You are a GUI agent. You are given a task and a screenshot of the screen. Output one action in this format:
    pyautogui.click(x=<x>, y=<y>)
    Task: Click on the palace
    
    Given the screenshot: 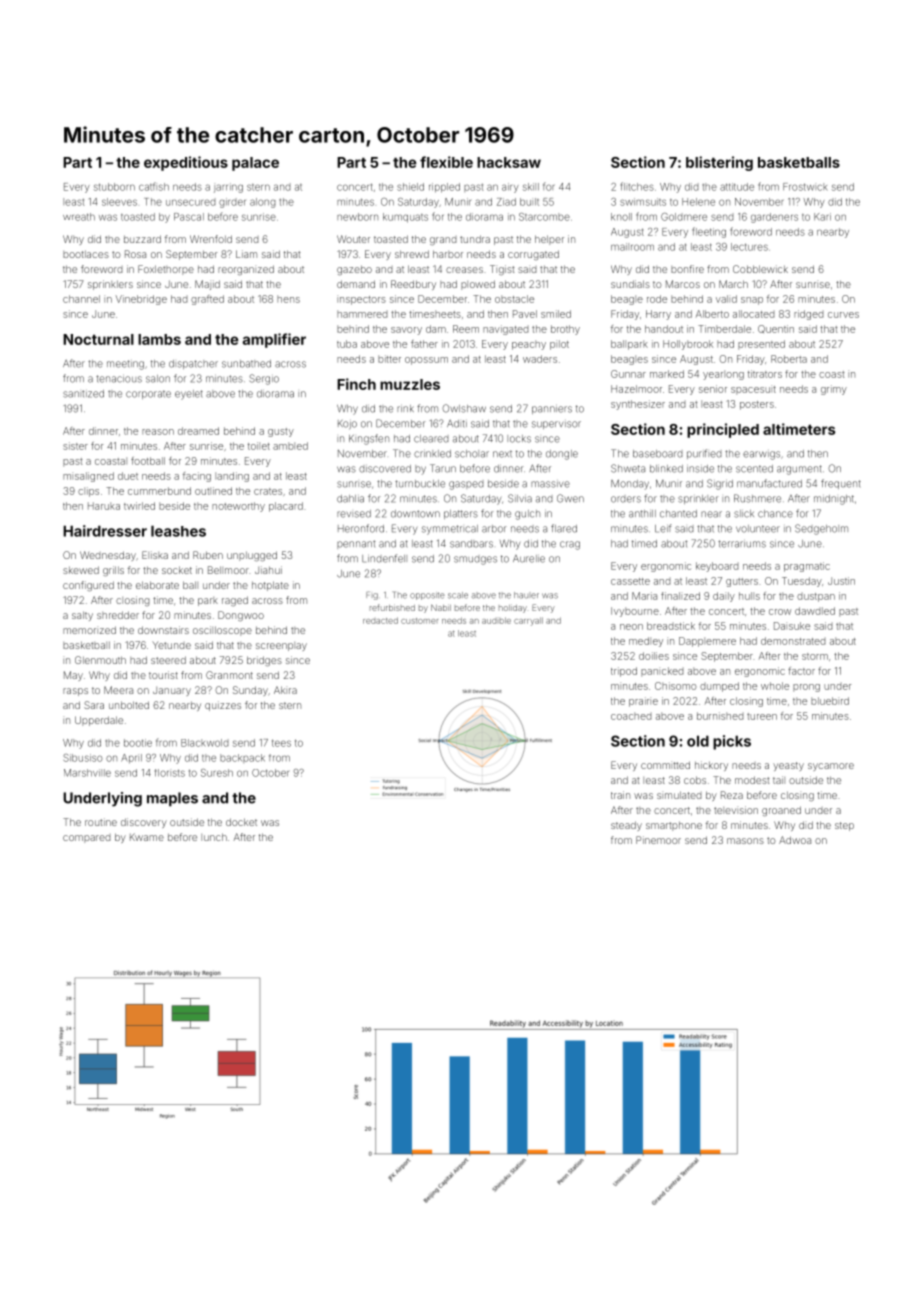 What is the action you would take?
    pyautogui.click(x=255, y=164)
